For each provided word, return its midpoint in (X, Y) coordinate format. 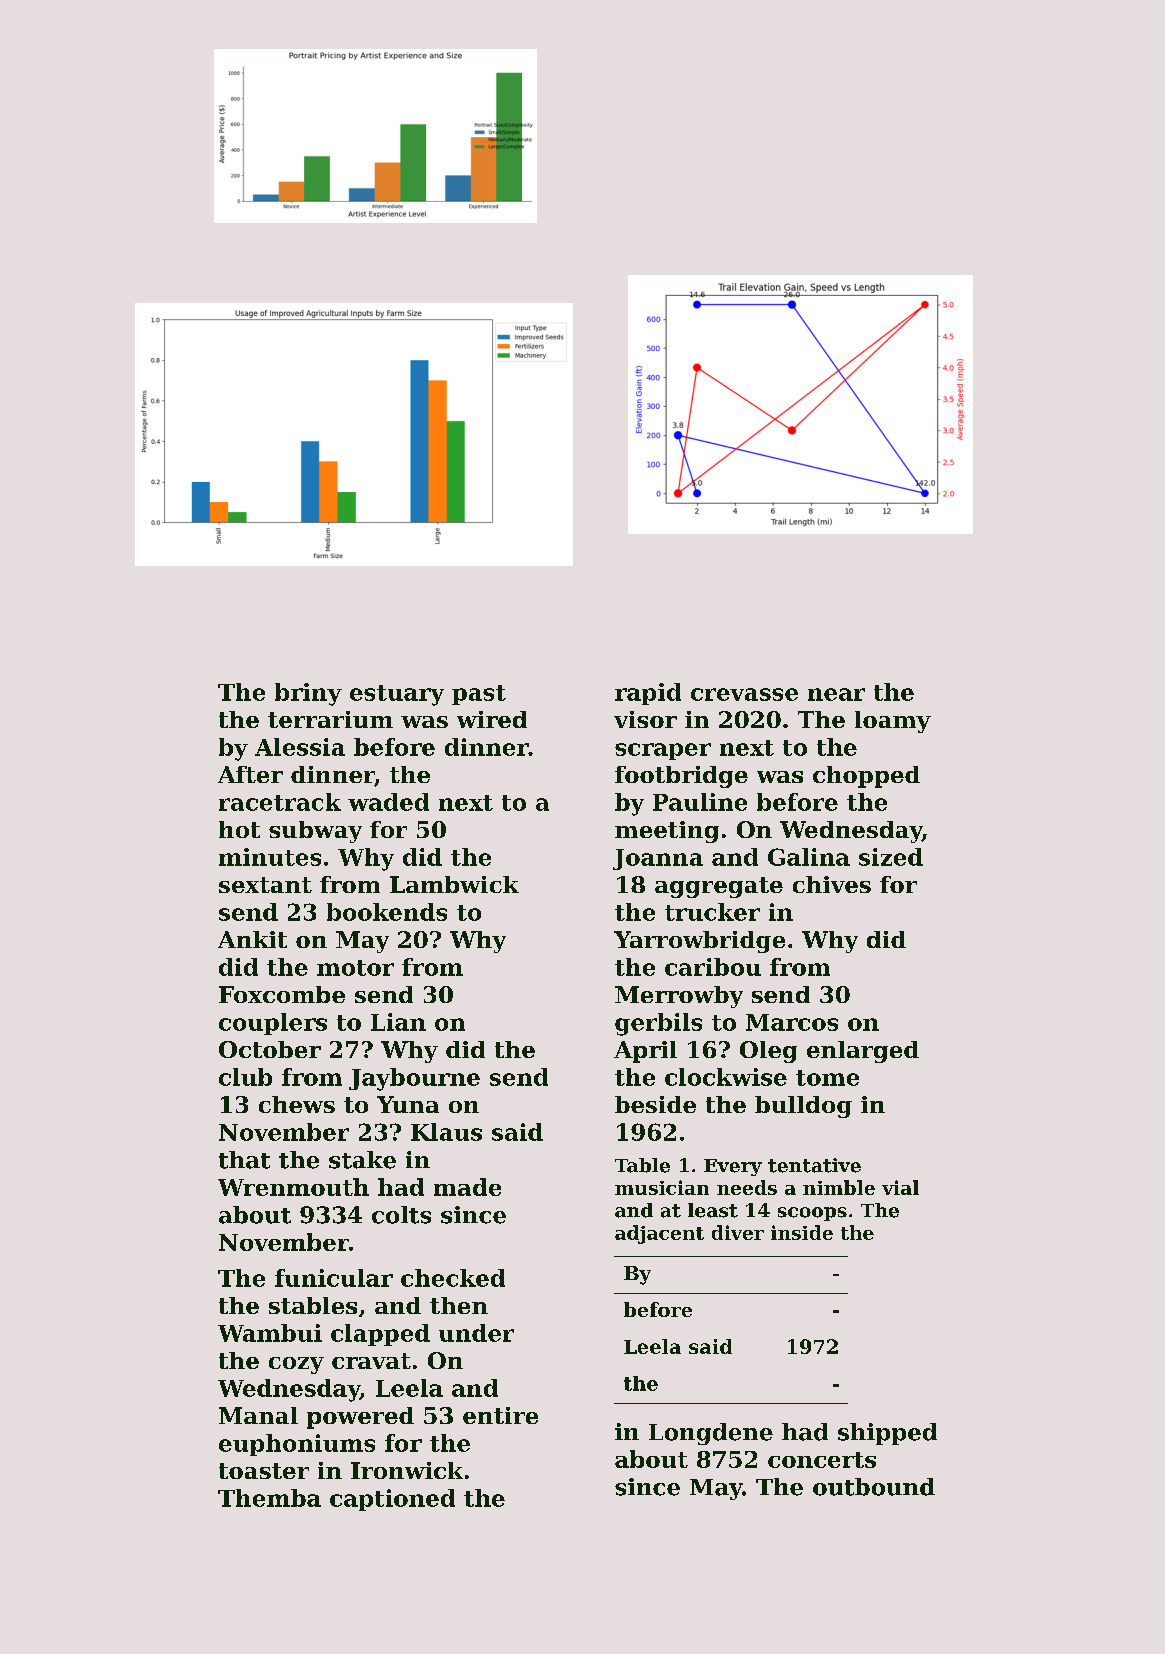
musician (662, 1187)
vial (900, 1187)
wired (492, 719)
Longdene (711, 1434)
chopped (866, 777)
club (245, 1077)
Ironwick (407, 1470)
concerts (822, 1460)
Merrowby (679, 997)
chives (832, 884)
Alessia (300, 747)
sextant (265, 885)
